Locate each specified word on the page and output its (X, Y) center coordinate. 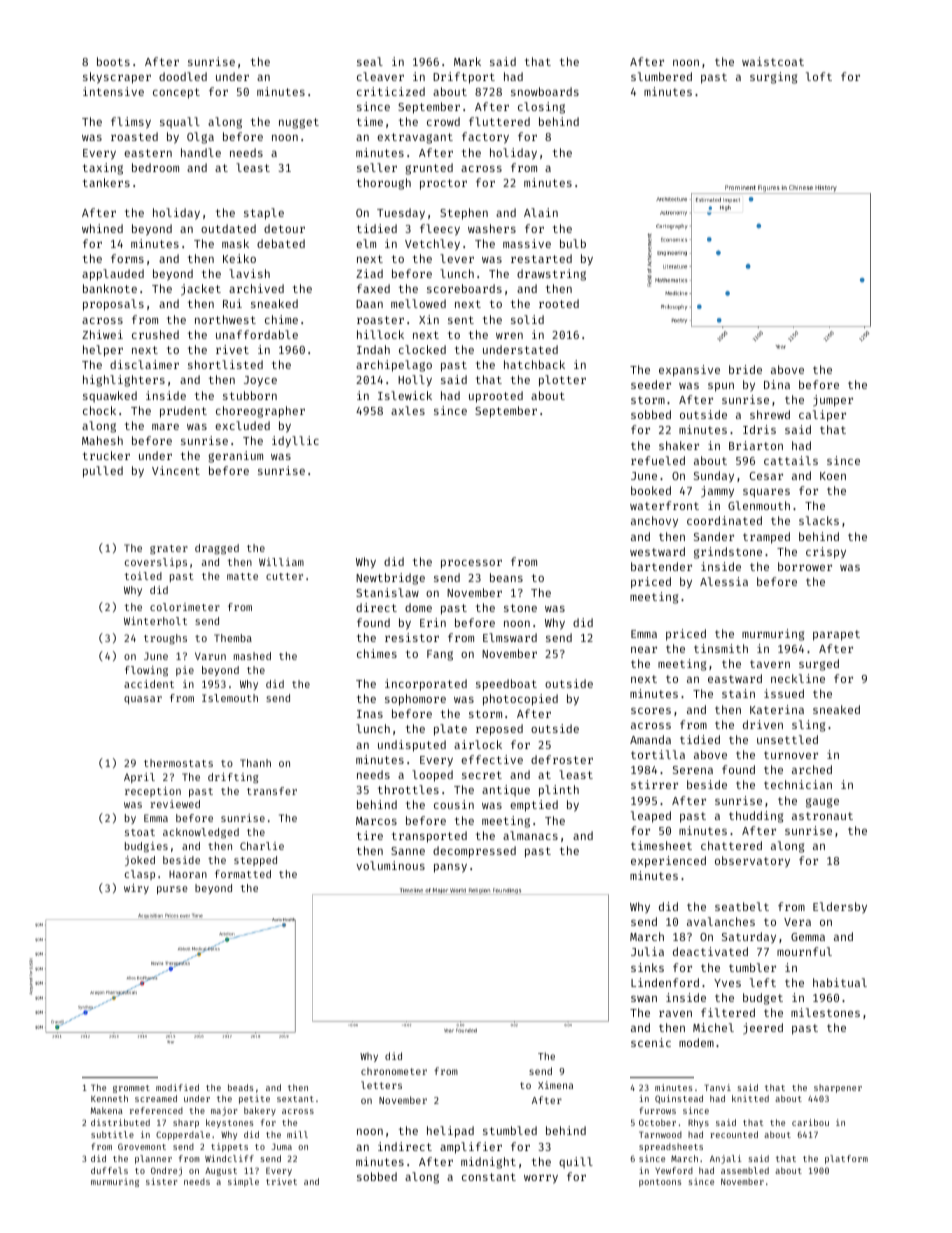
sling (808, 726)
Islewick (405, 395)
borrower (805, 566)
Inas (370, 714)
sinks (647, 967)
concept (176, 93)
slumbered (661, 76)
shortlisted (225, 364)
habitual (840, 982)
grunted (429, 169)
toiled (143, 576)
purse (172, 890)
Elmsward (510, 637)
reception (153, 792)
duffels (109, 1170)
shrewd (770, 414)
